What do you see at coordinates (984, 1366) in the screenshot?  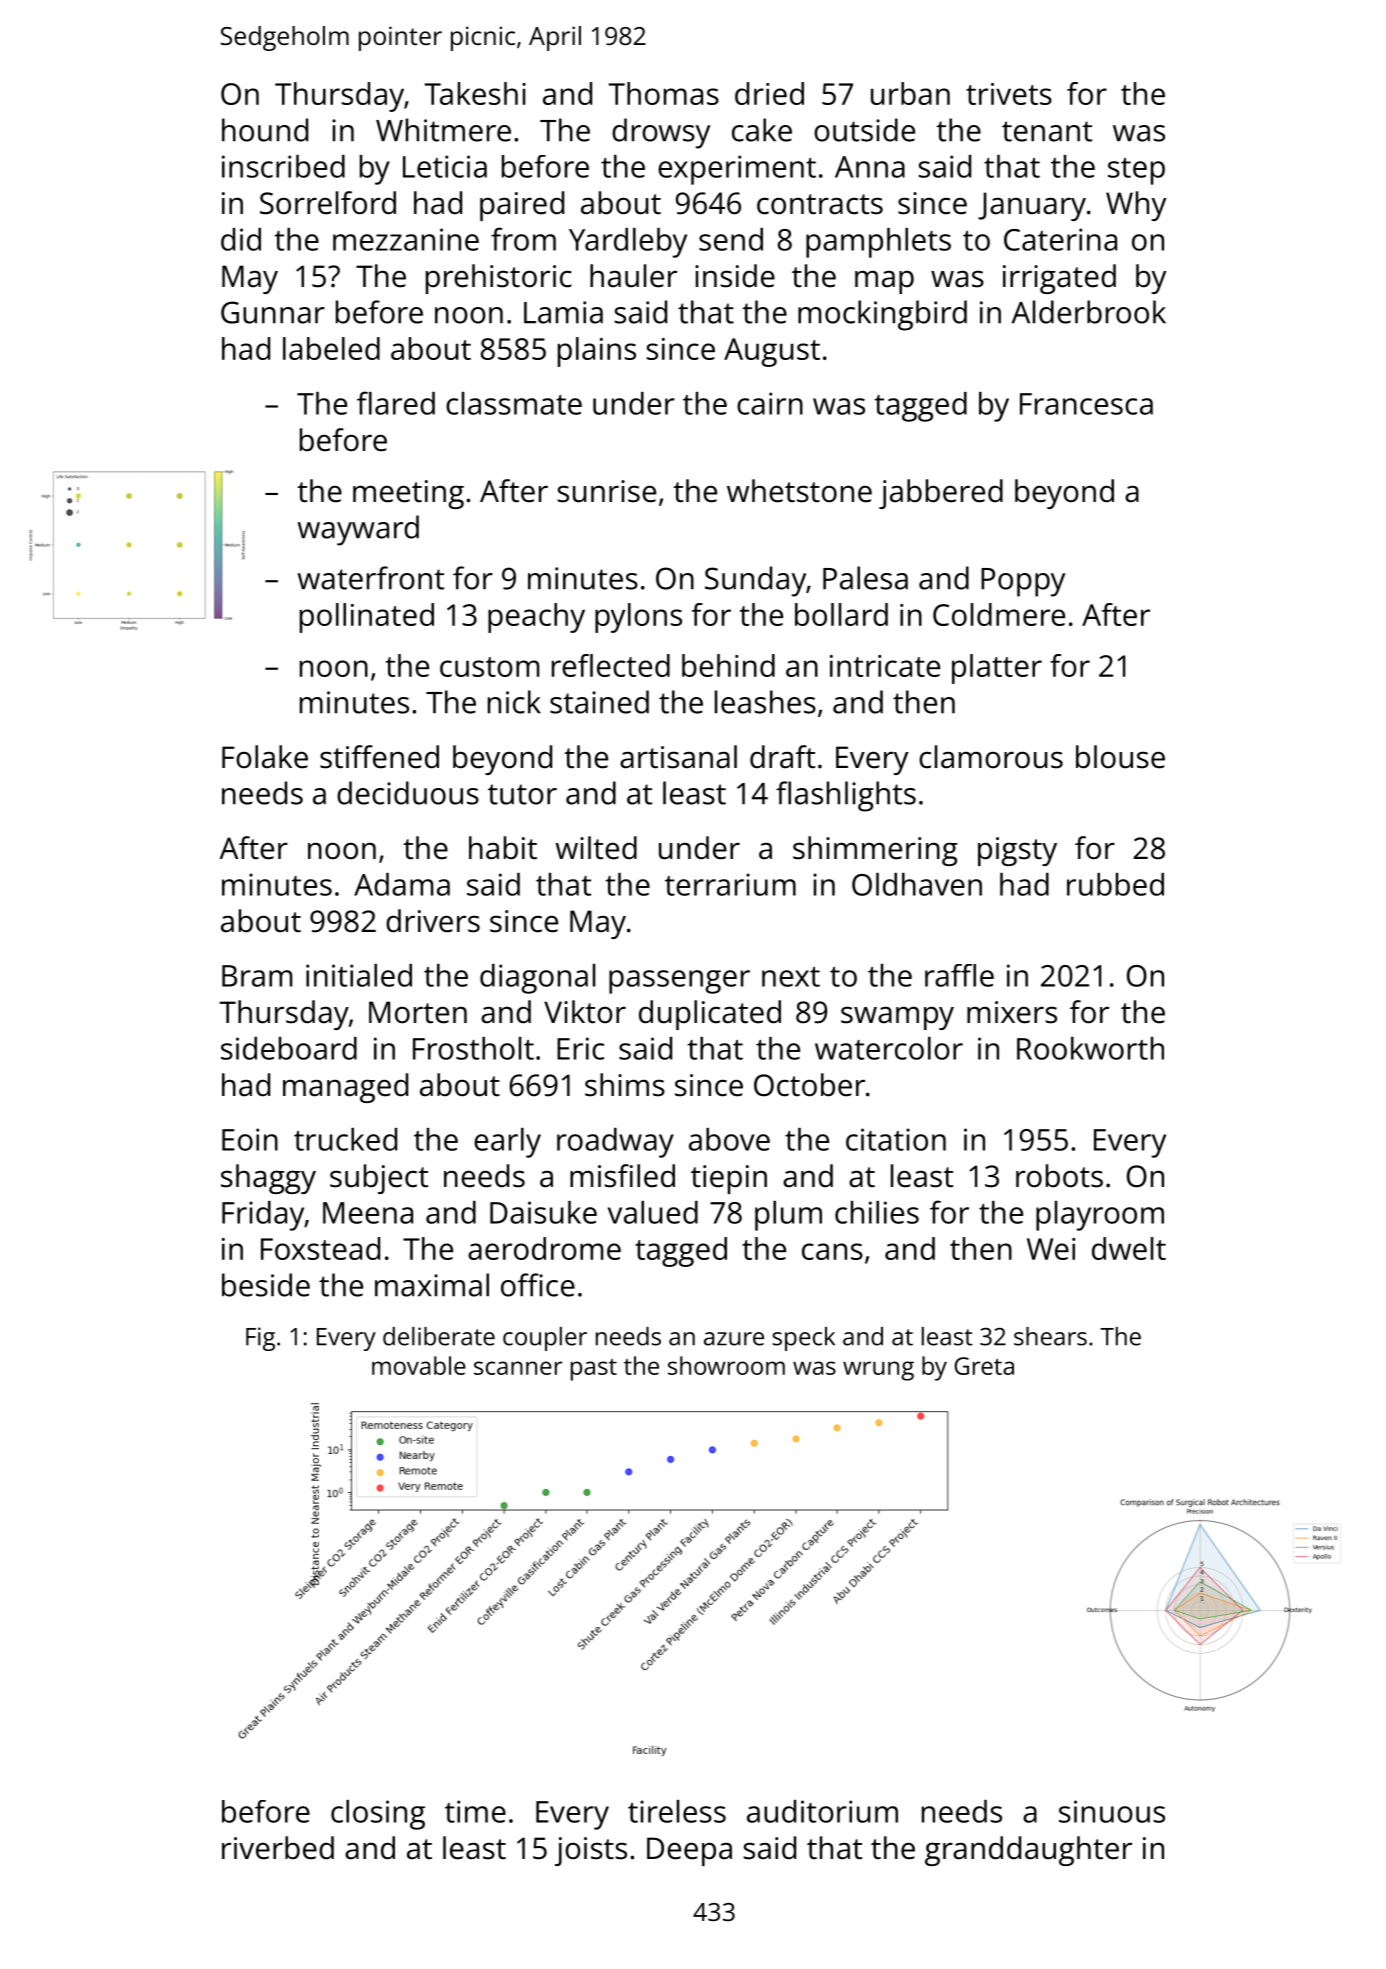 I see `Greta` at bounding box center [984, 1366].
